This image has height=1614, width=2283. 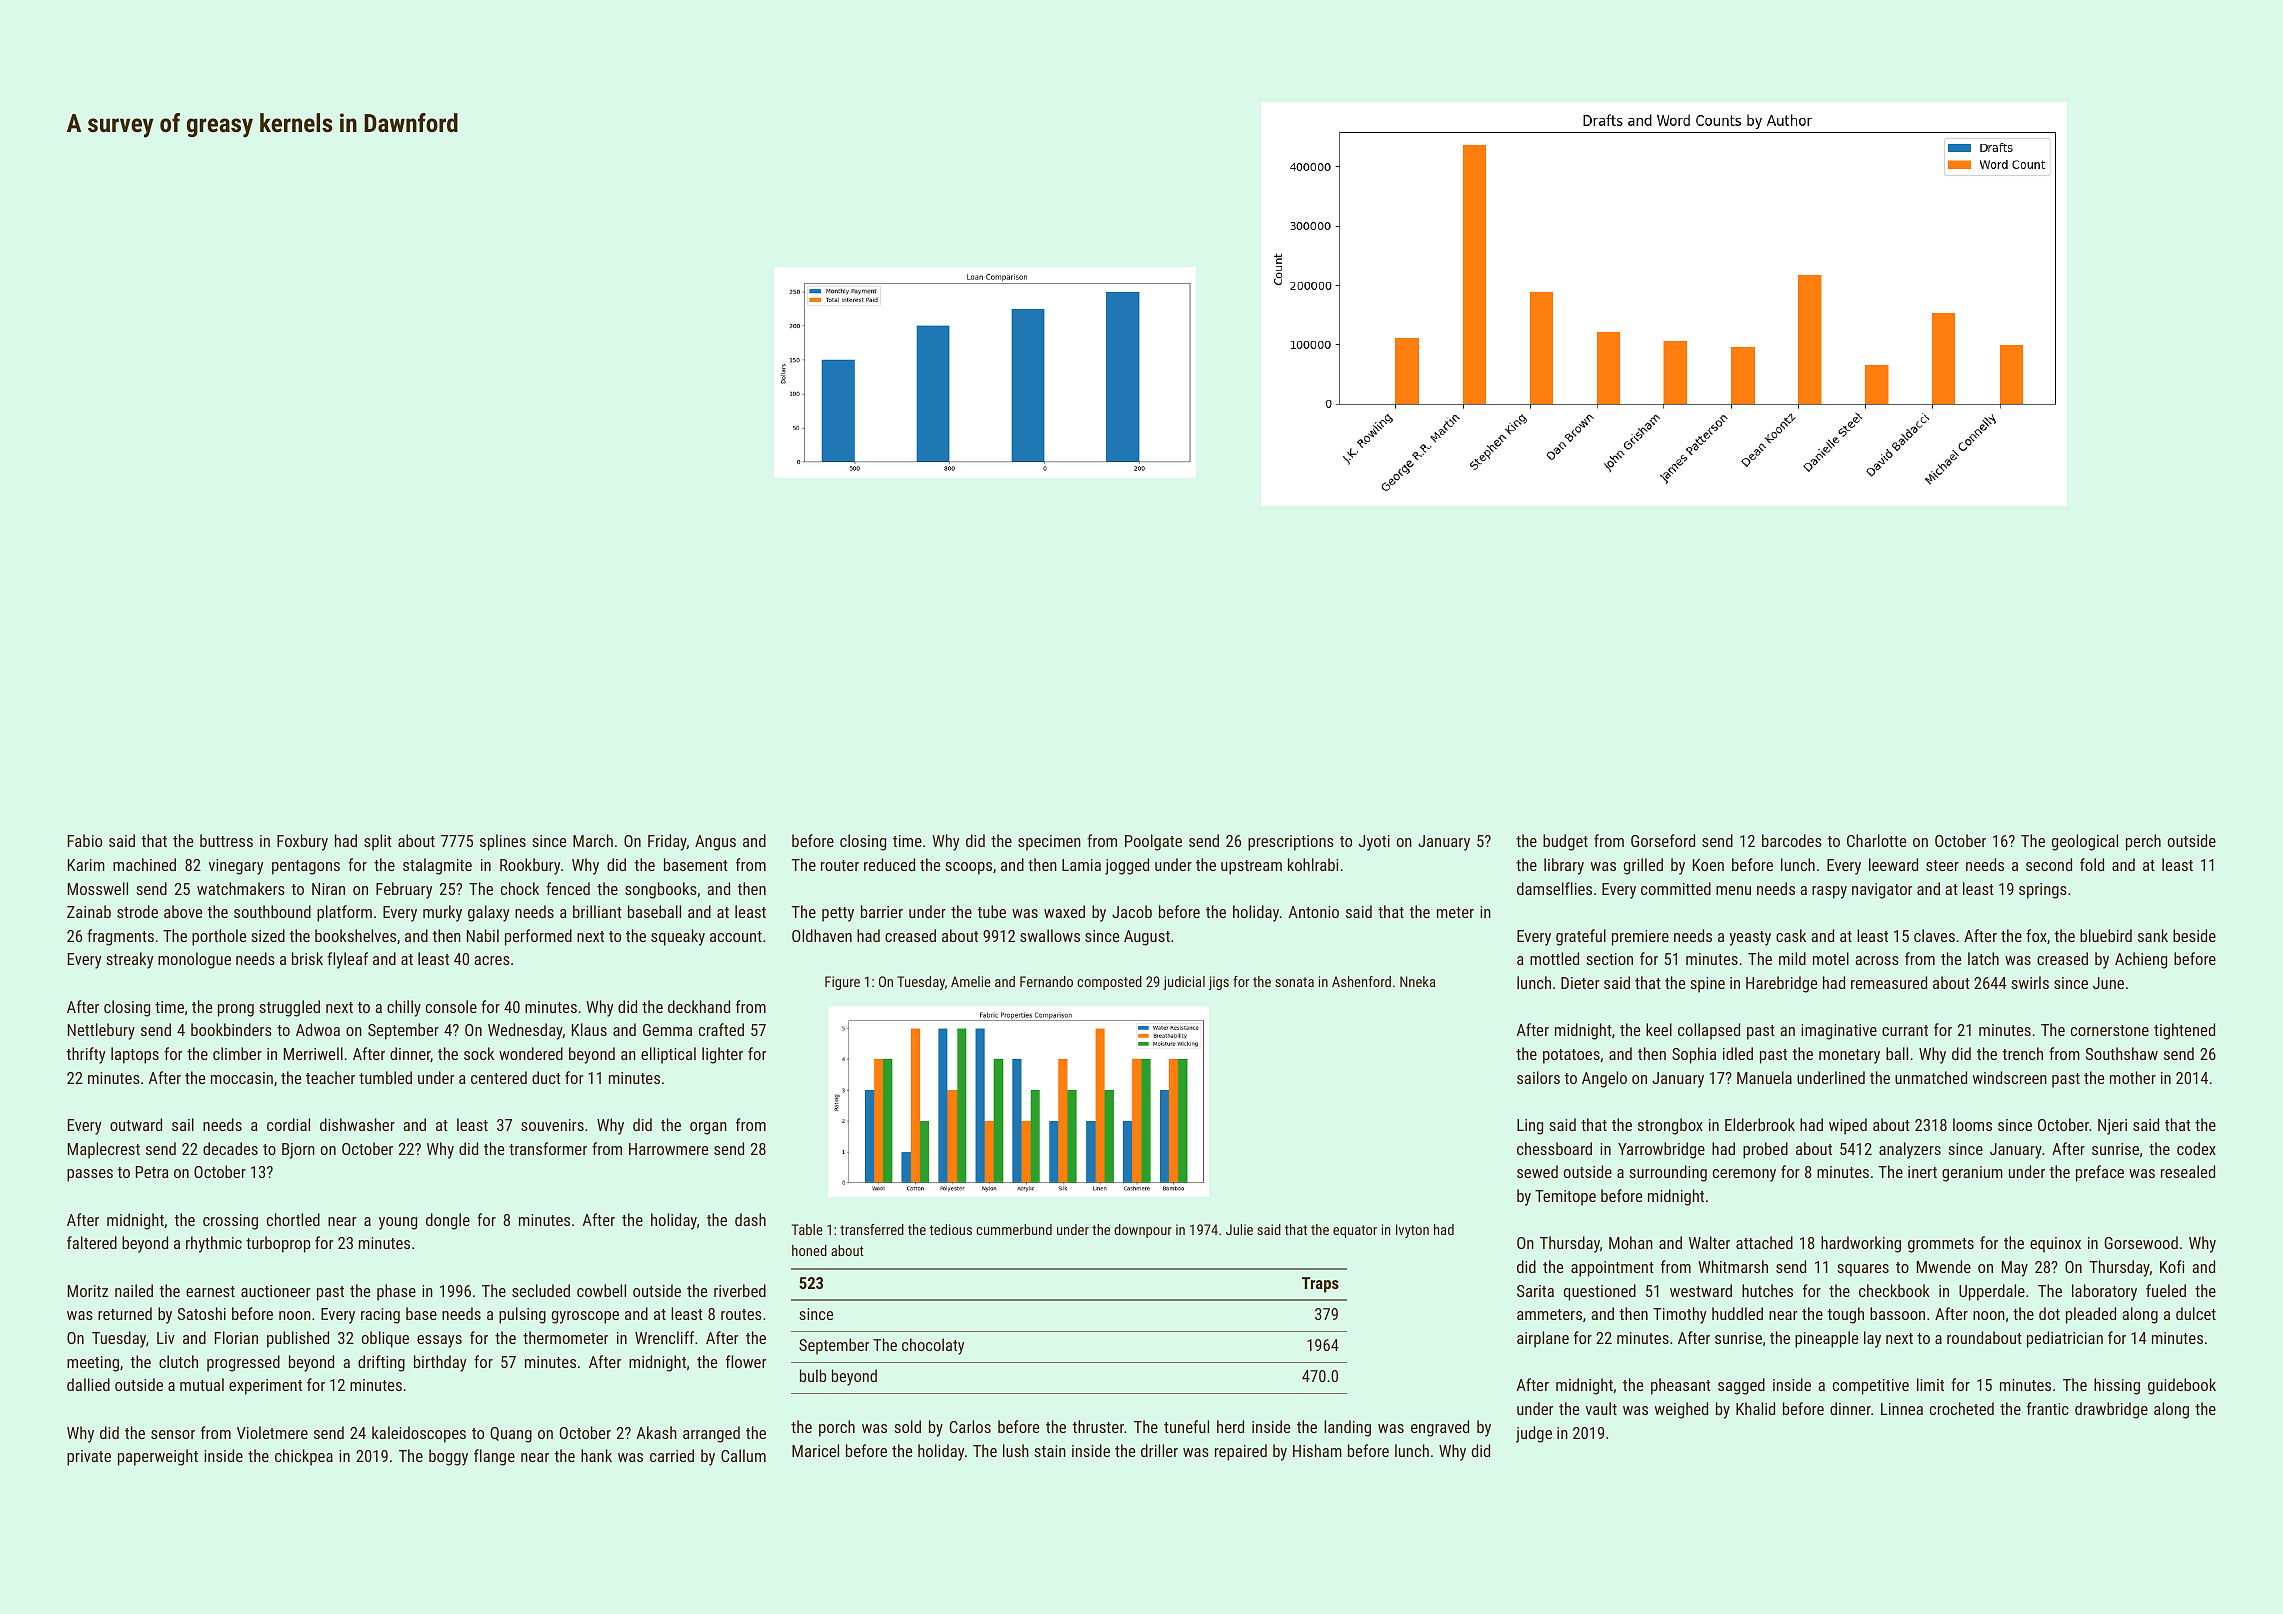 What do you see at coordinates (596, 1455) in the image?
I see `hank` at bounding box center [596, 1455].
